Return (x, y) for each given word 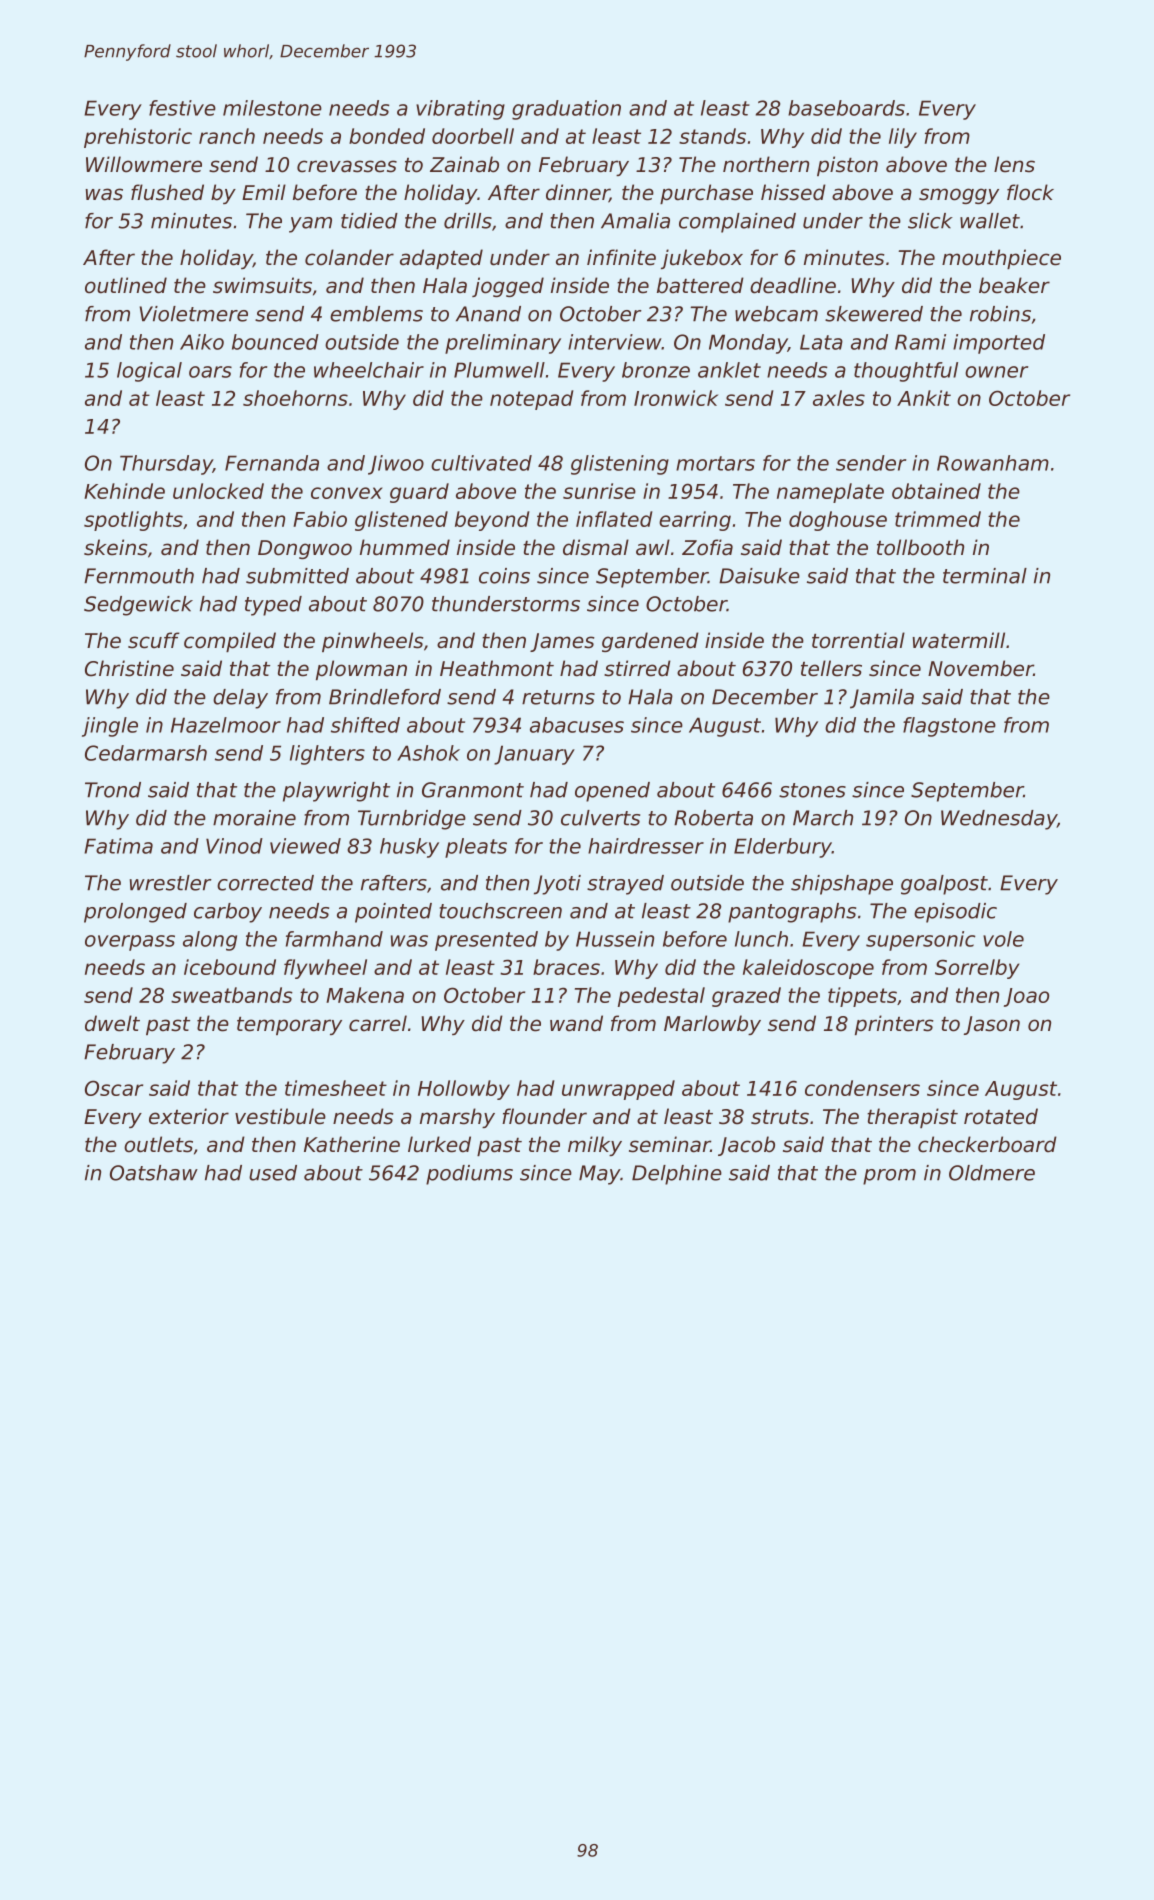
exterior (189, 1116)
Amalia (635, 221)
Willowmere (144, 164)
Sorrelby (977, 969)
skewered (874, 314)
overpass (130, 943)
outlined (126, 285)
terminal (985, 576)
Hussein (615, 939)
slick (930, 221)
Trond (113, 790)
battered (700, 285)
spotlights (133, 521)
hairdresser (646, 846)
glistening (620, 465)
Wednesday (999, 820)
